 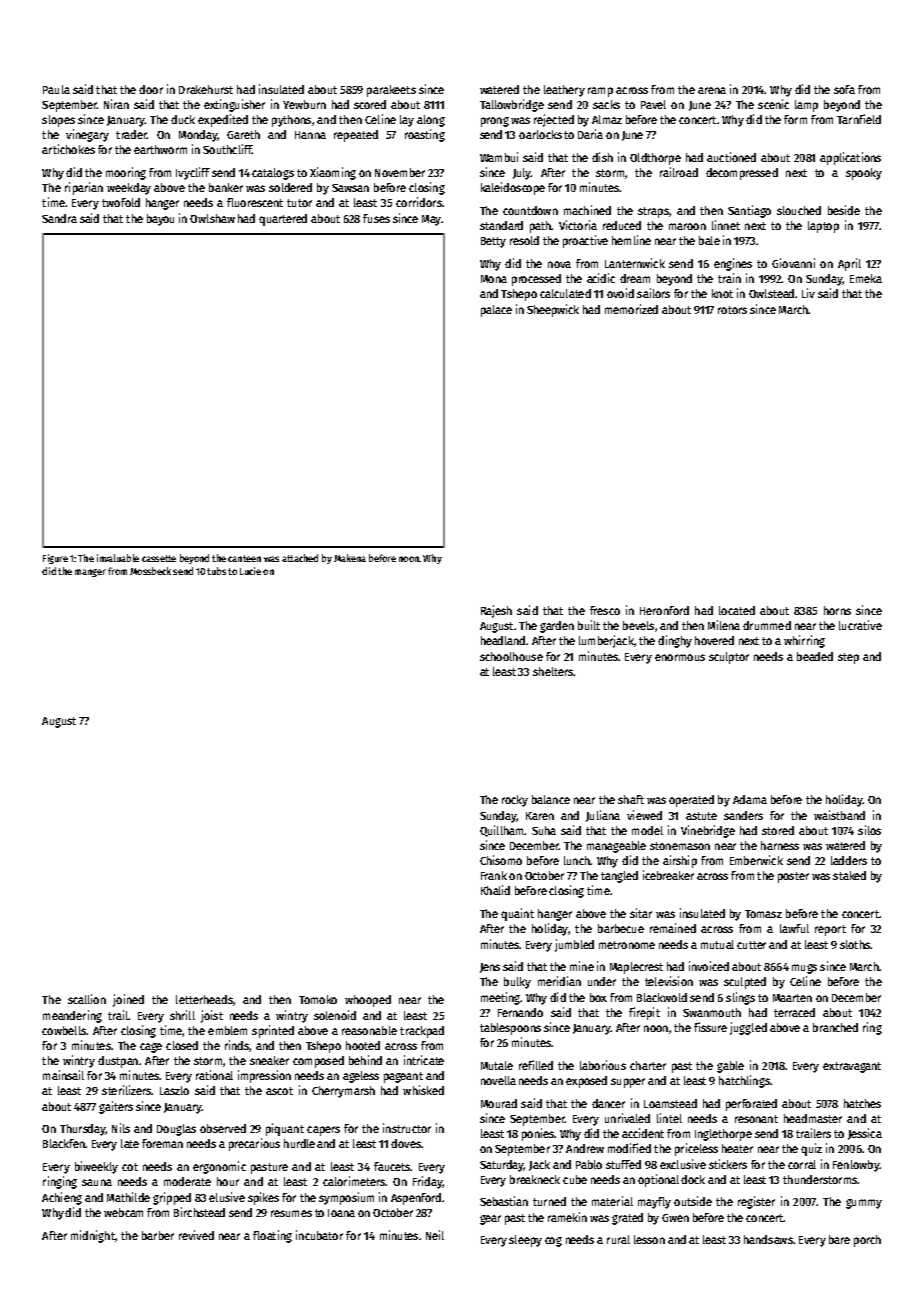 I want to click on rotors, so click(x=732, y=310).
